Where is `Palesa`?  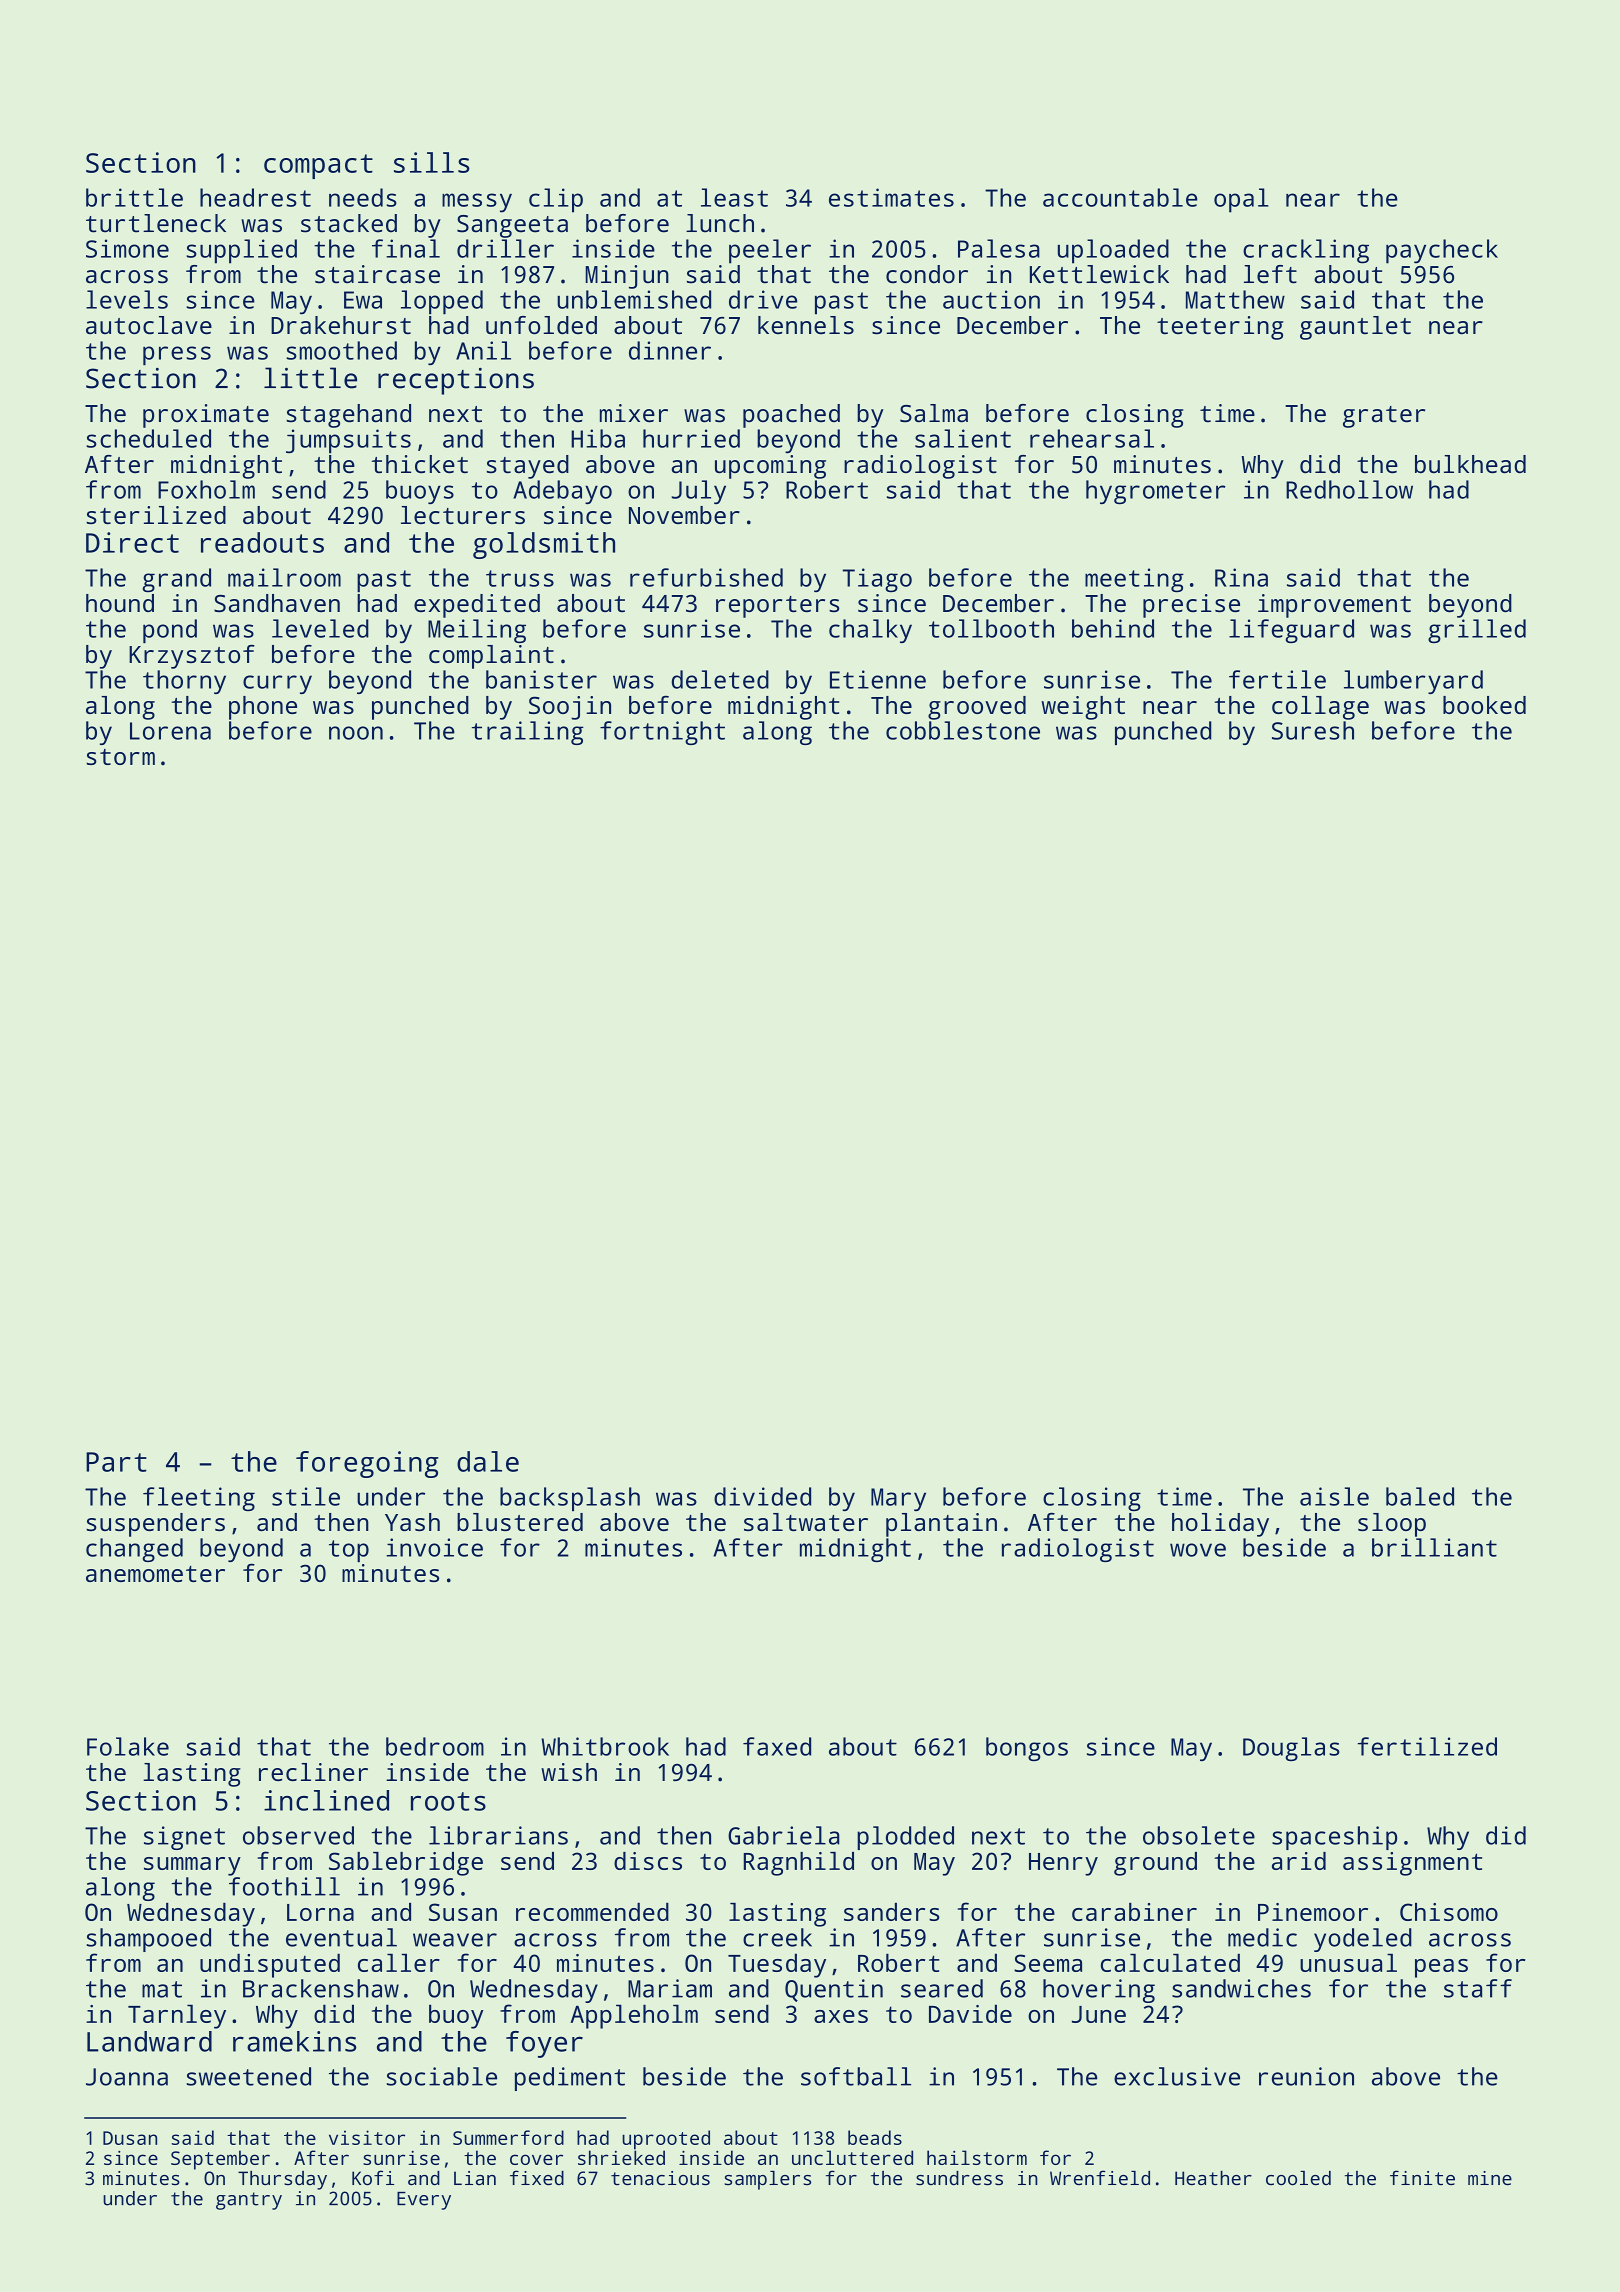
Palesa is located at coordinates (999, 248).
